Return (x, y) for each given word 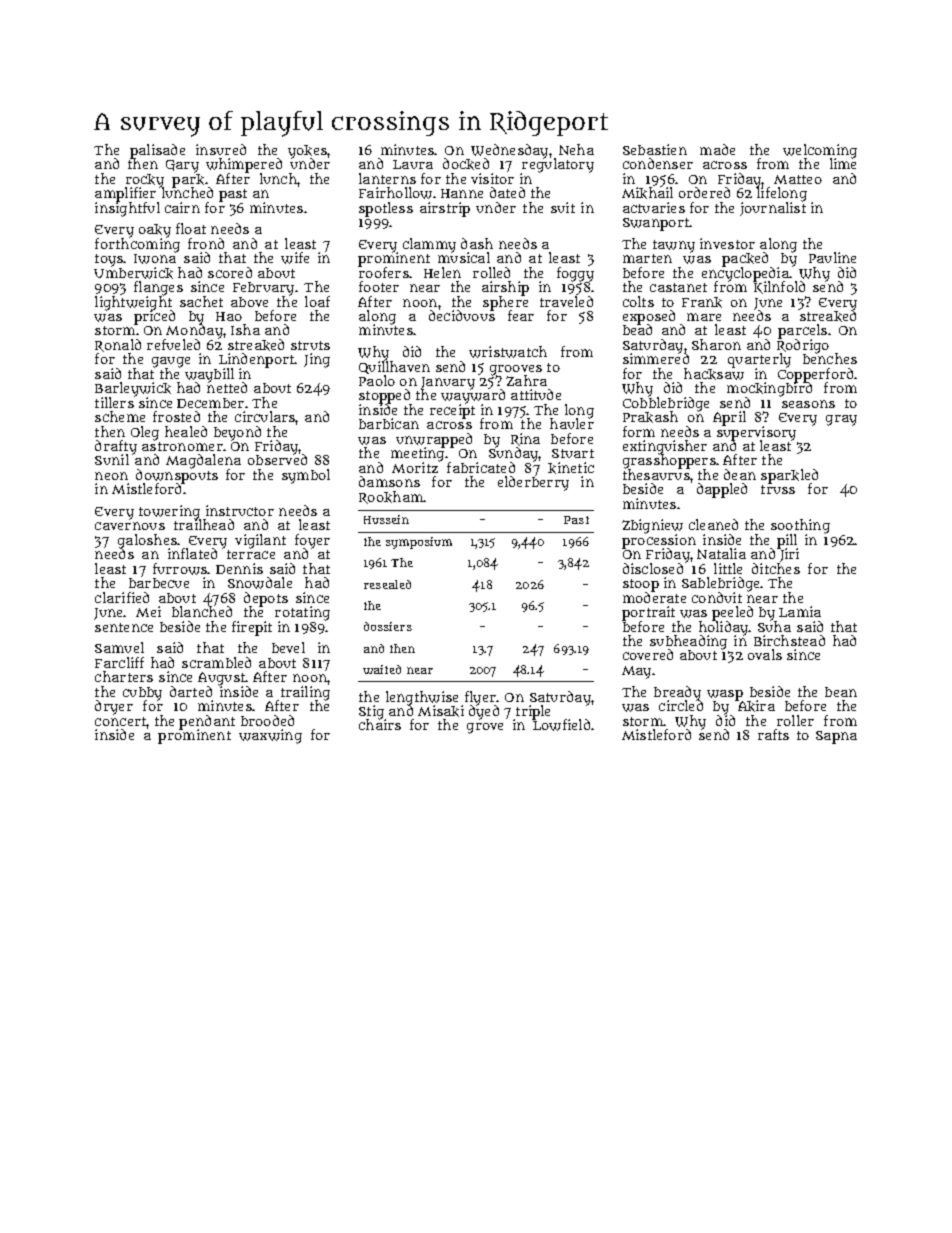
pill (787, 541)
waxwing (270, 736)
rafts (773, 734)
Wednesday (509, 151)
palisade (157, 151)
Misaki (441, 711)
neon (111, 476)
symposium (419, 543)
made (717, 149)
